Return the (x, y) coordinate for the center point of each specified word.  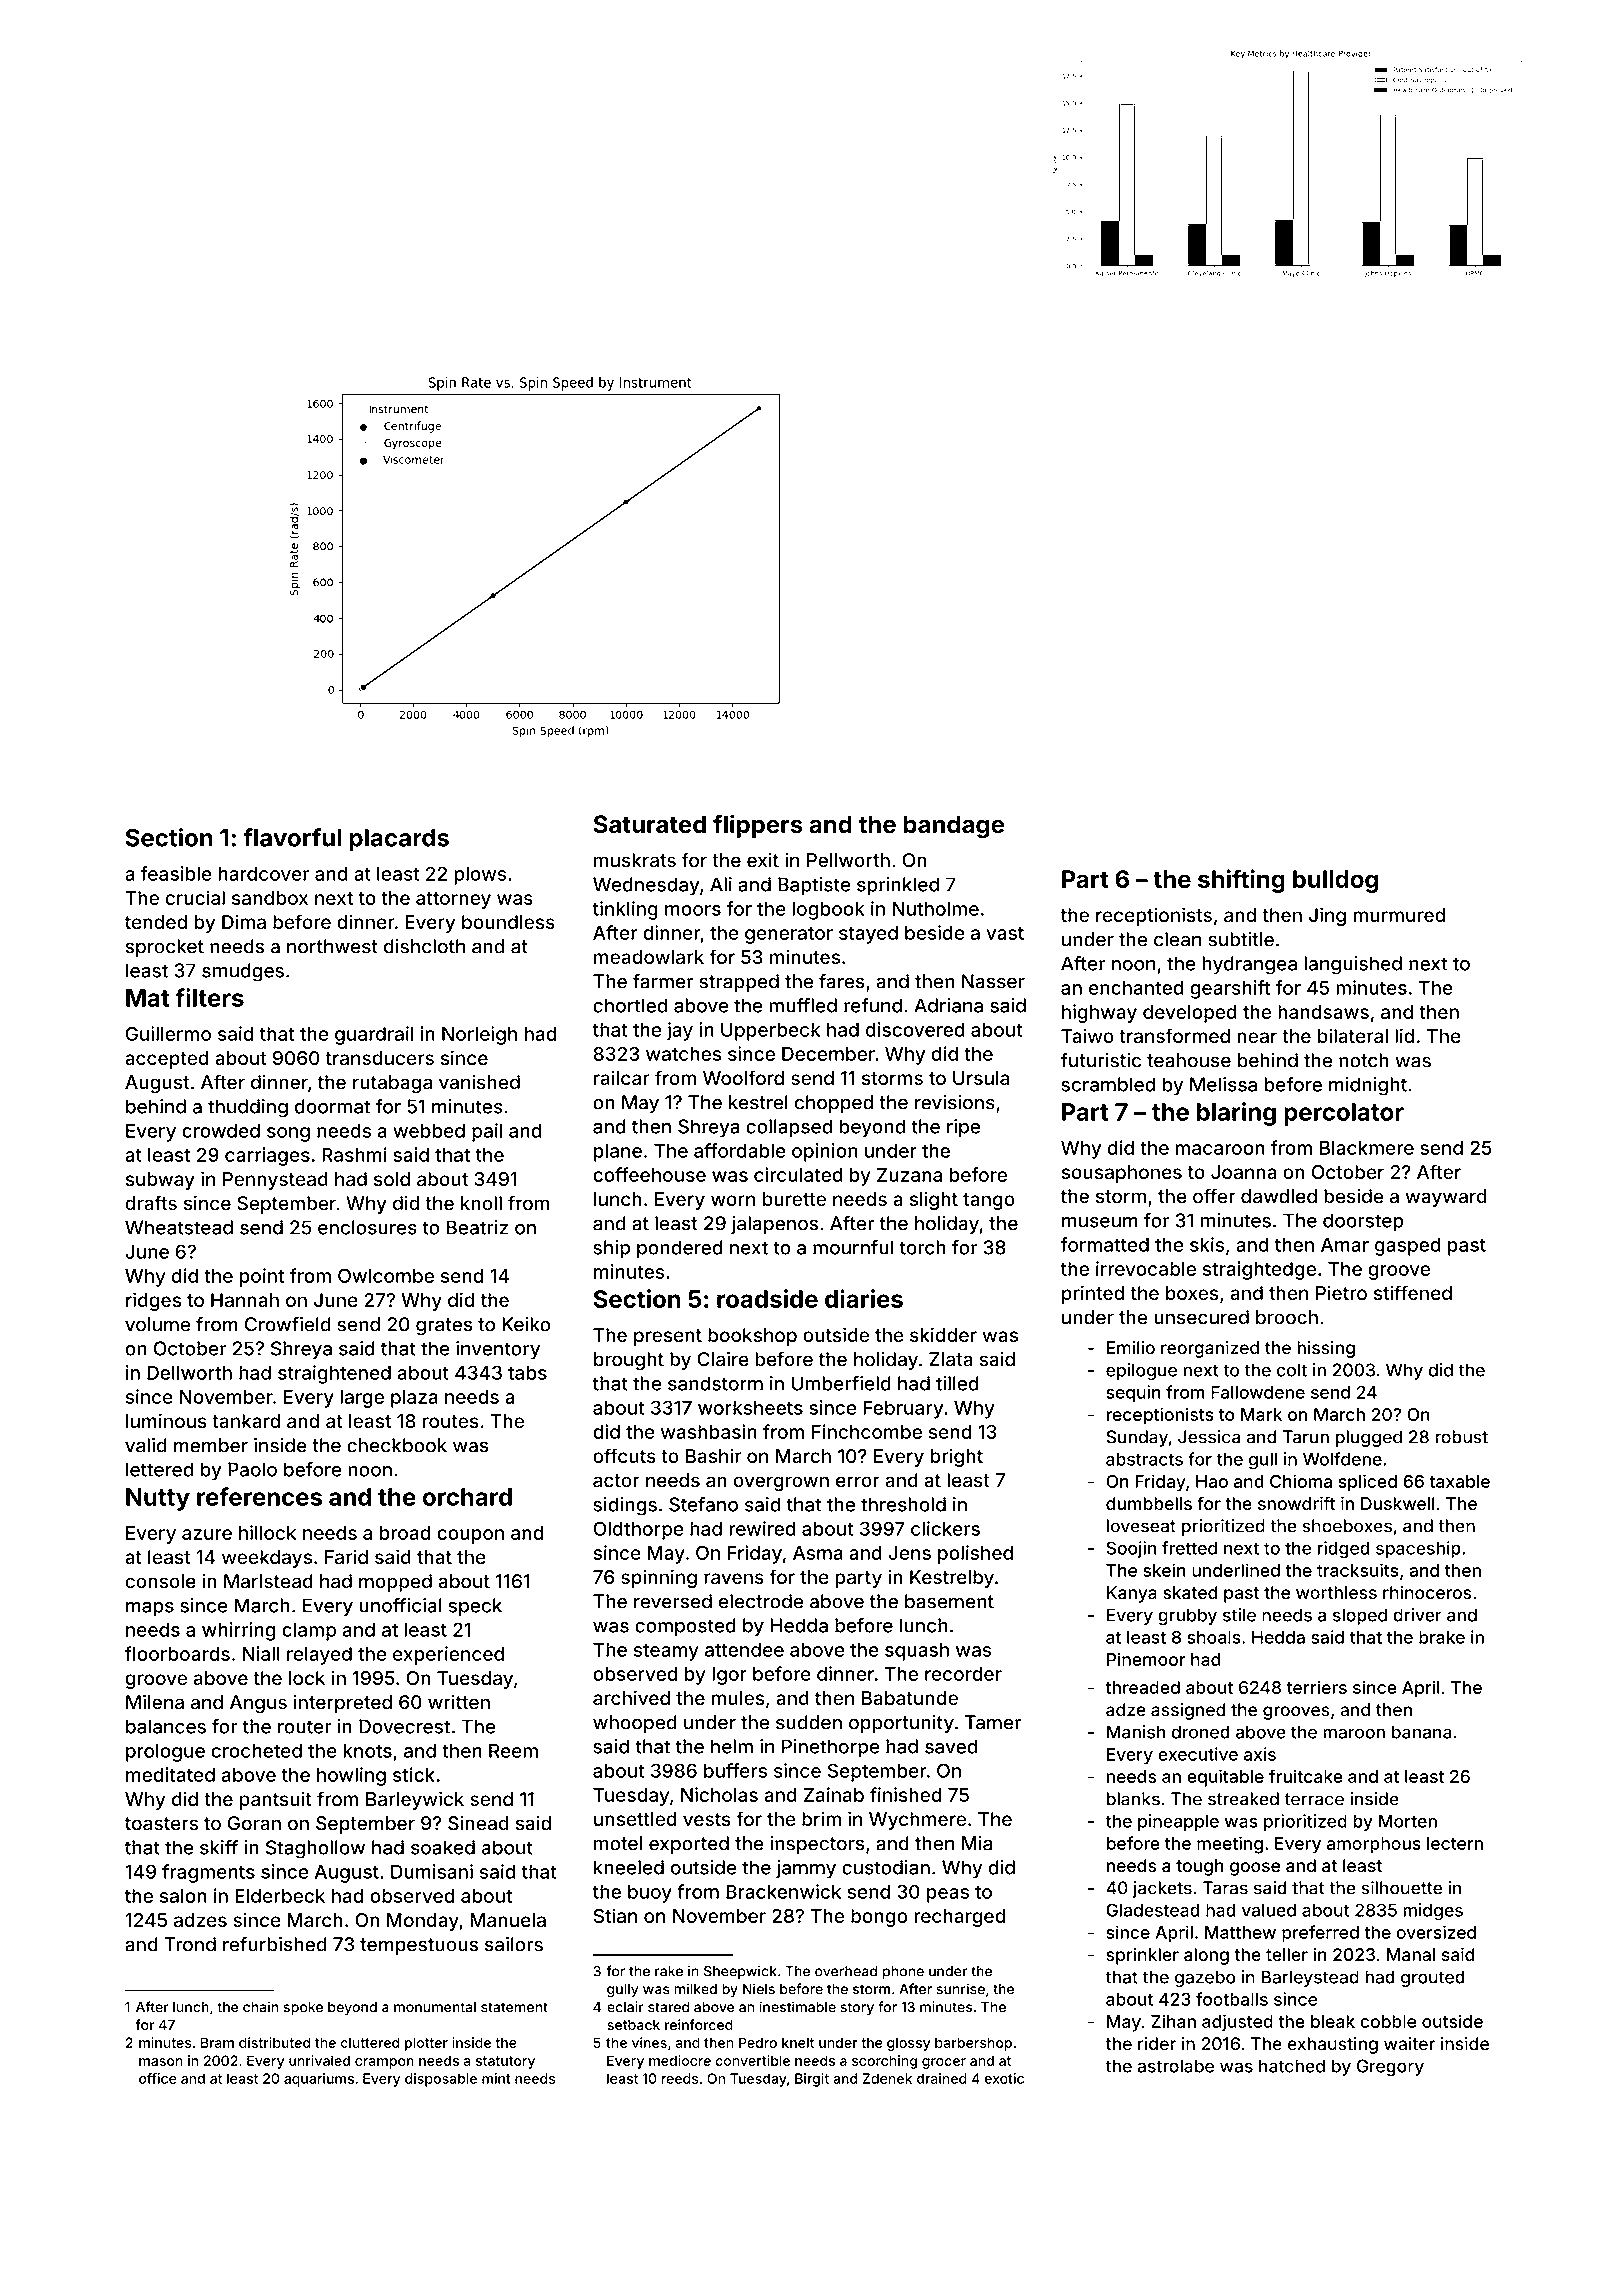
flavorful (292, 837)
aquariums (319, 2080)
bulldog (1335, 881)
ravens (734, 1578)
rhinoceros (1427, 1592)
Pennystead (275, 1181)
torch (923, 1247)
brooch (1287, 1317)
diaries (864, 1298)
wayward (1446, 1198)
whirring (238, 1631)
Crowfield (288, 1324)
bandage (953, 826)
